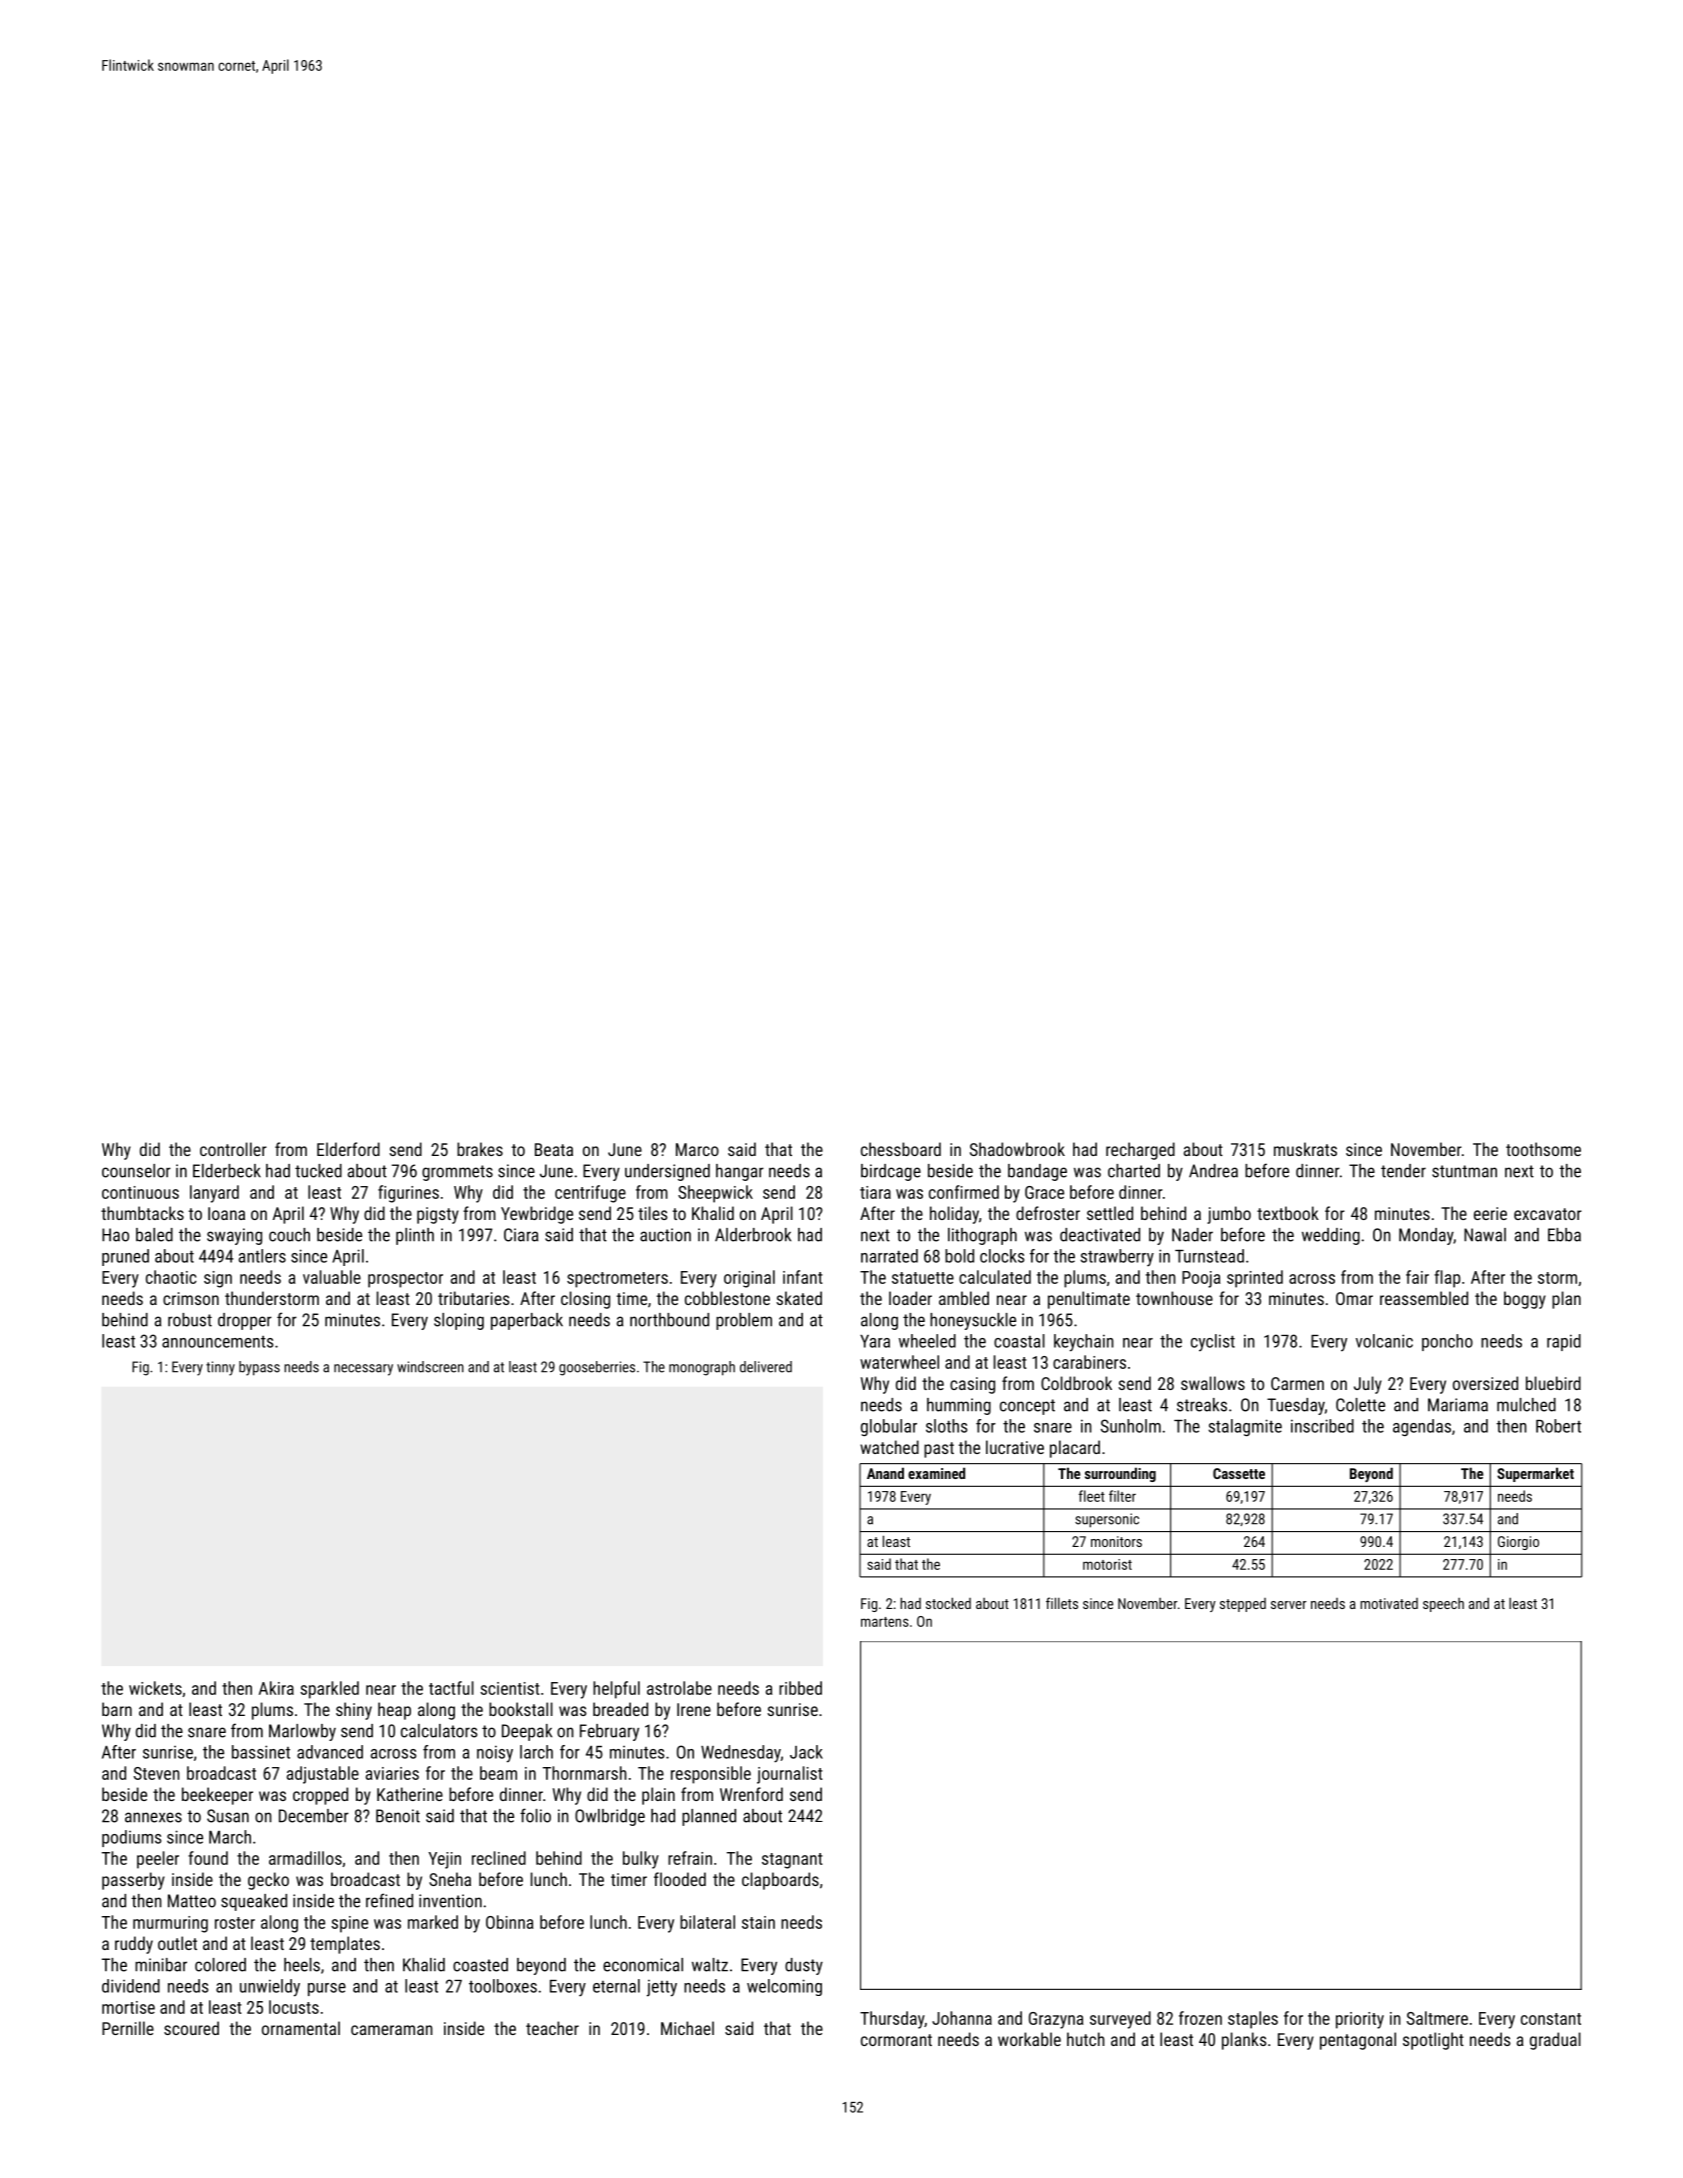 The height and width of the screenshot is (2178, 1683). Describe the element at coordinates (1305, 1149) in the screenshot. I see `muskrats` at that location.
